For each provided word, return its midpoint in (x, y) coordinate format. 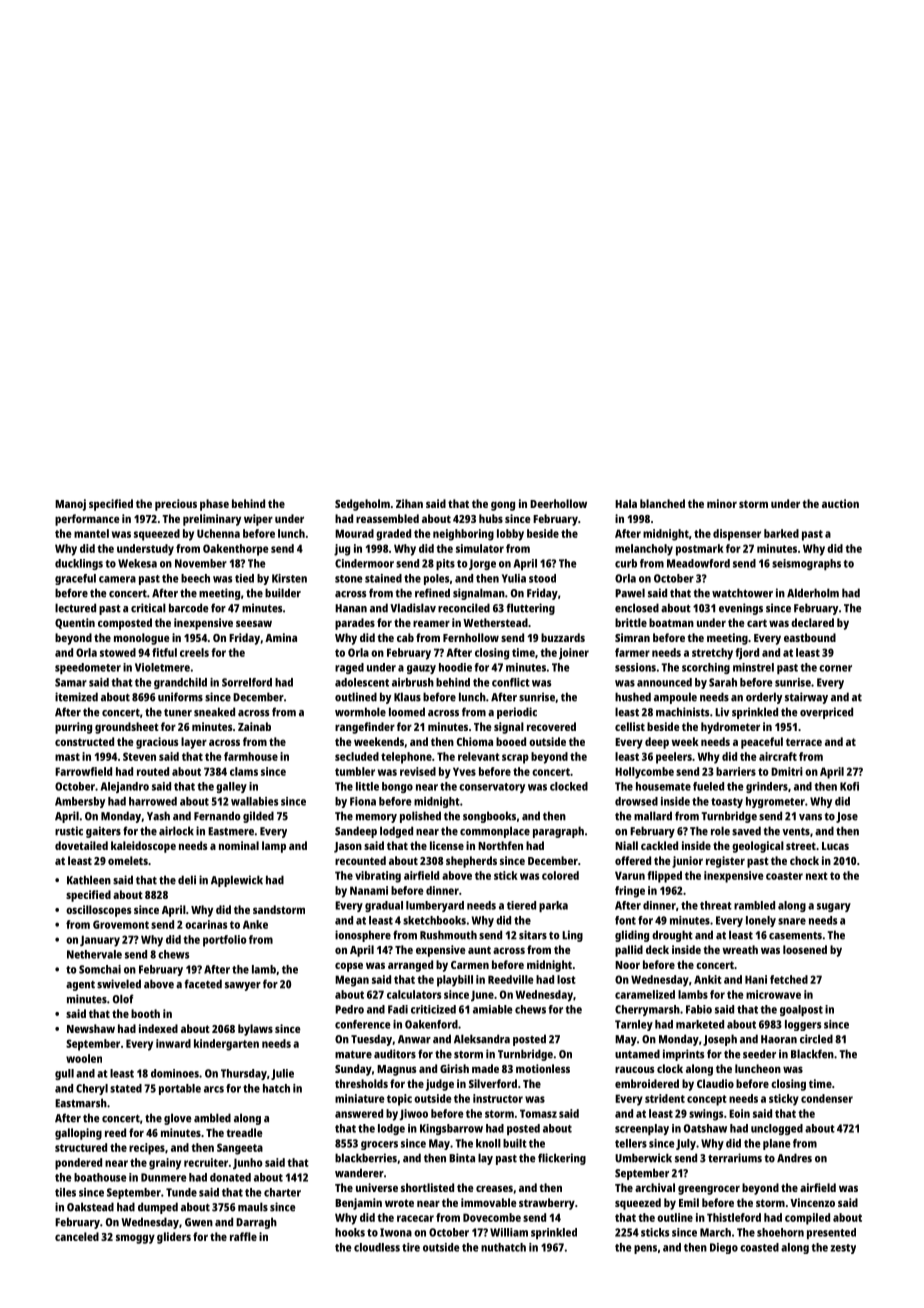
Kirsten (289, 578)
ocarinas (206, 924)
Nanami (369, 890)
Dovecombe (492, 1217)
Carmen (470, 965)
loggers (803, 1025)
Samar (71, 682)
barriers (736, 771)
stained (383, 578)
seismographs (806, 564)
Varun (630, 875)
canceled (77, 1236)
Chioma (475, 741)
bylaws (255, 1030)
